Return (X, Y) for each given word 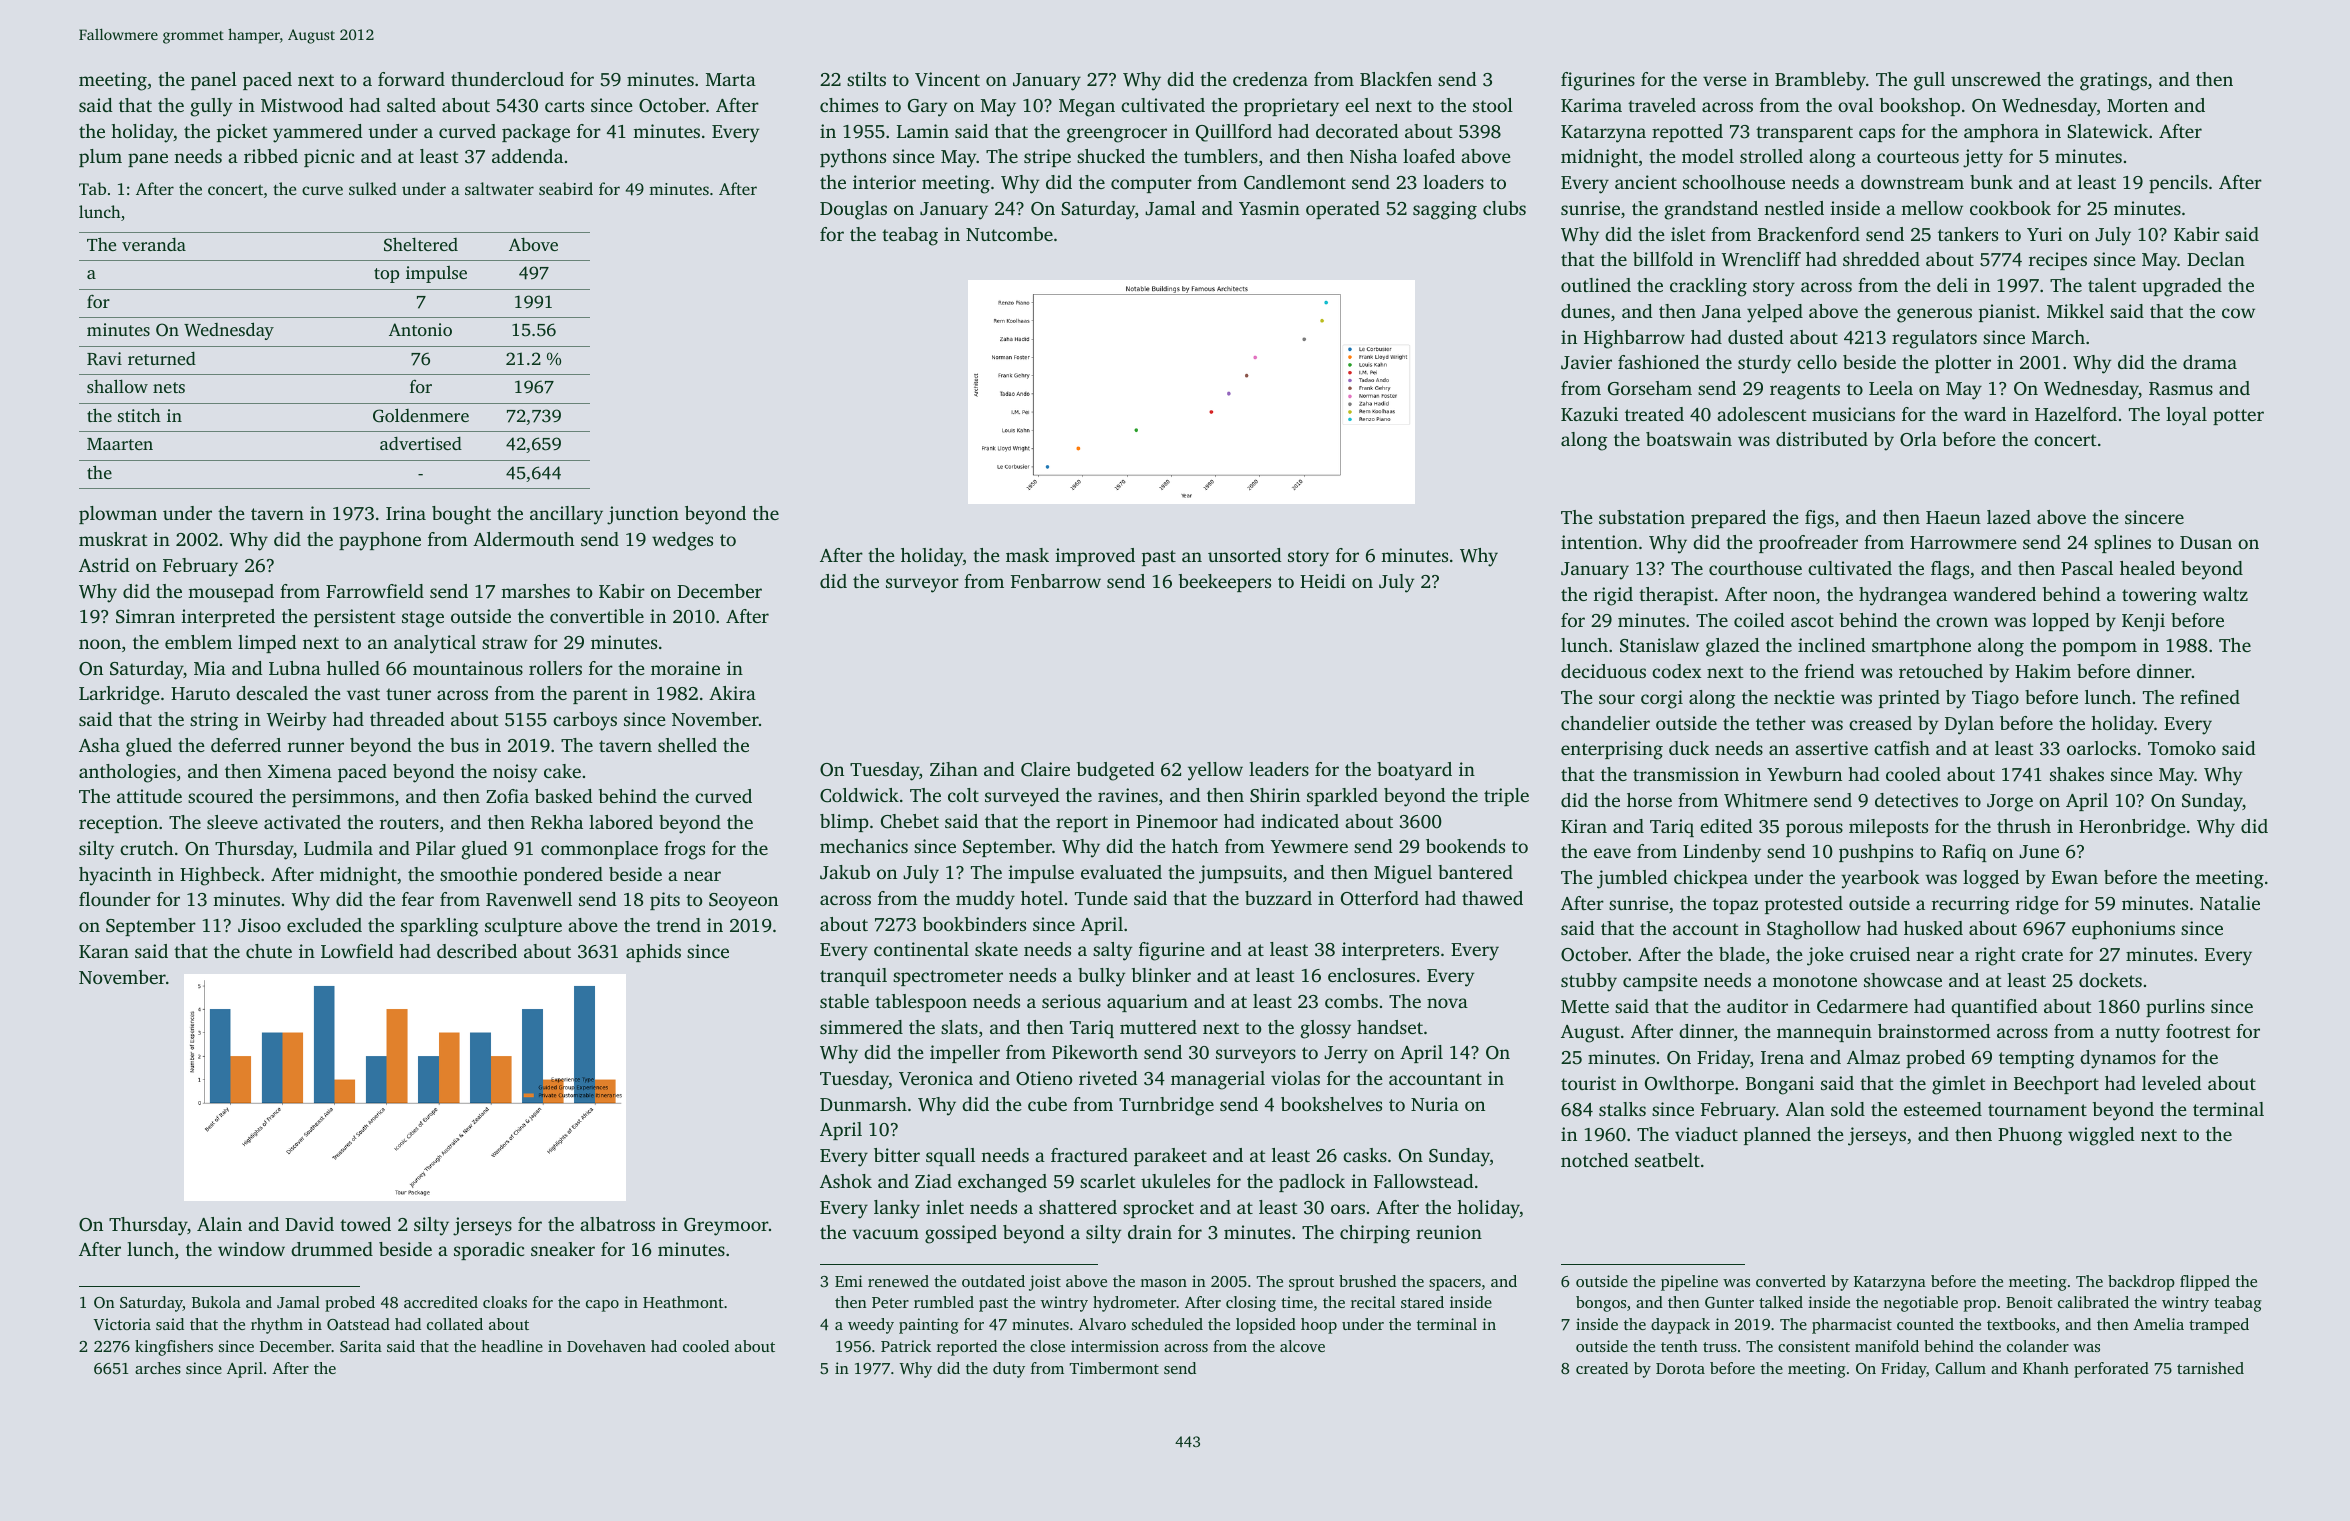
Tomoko (2182, 748)
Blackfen (1396, 79)
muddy (985, 900)
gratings (2113, 81)
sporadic (489, 1251)
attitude (149, 796)
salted (411, 105)
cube (1047, 1104)
